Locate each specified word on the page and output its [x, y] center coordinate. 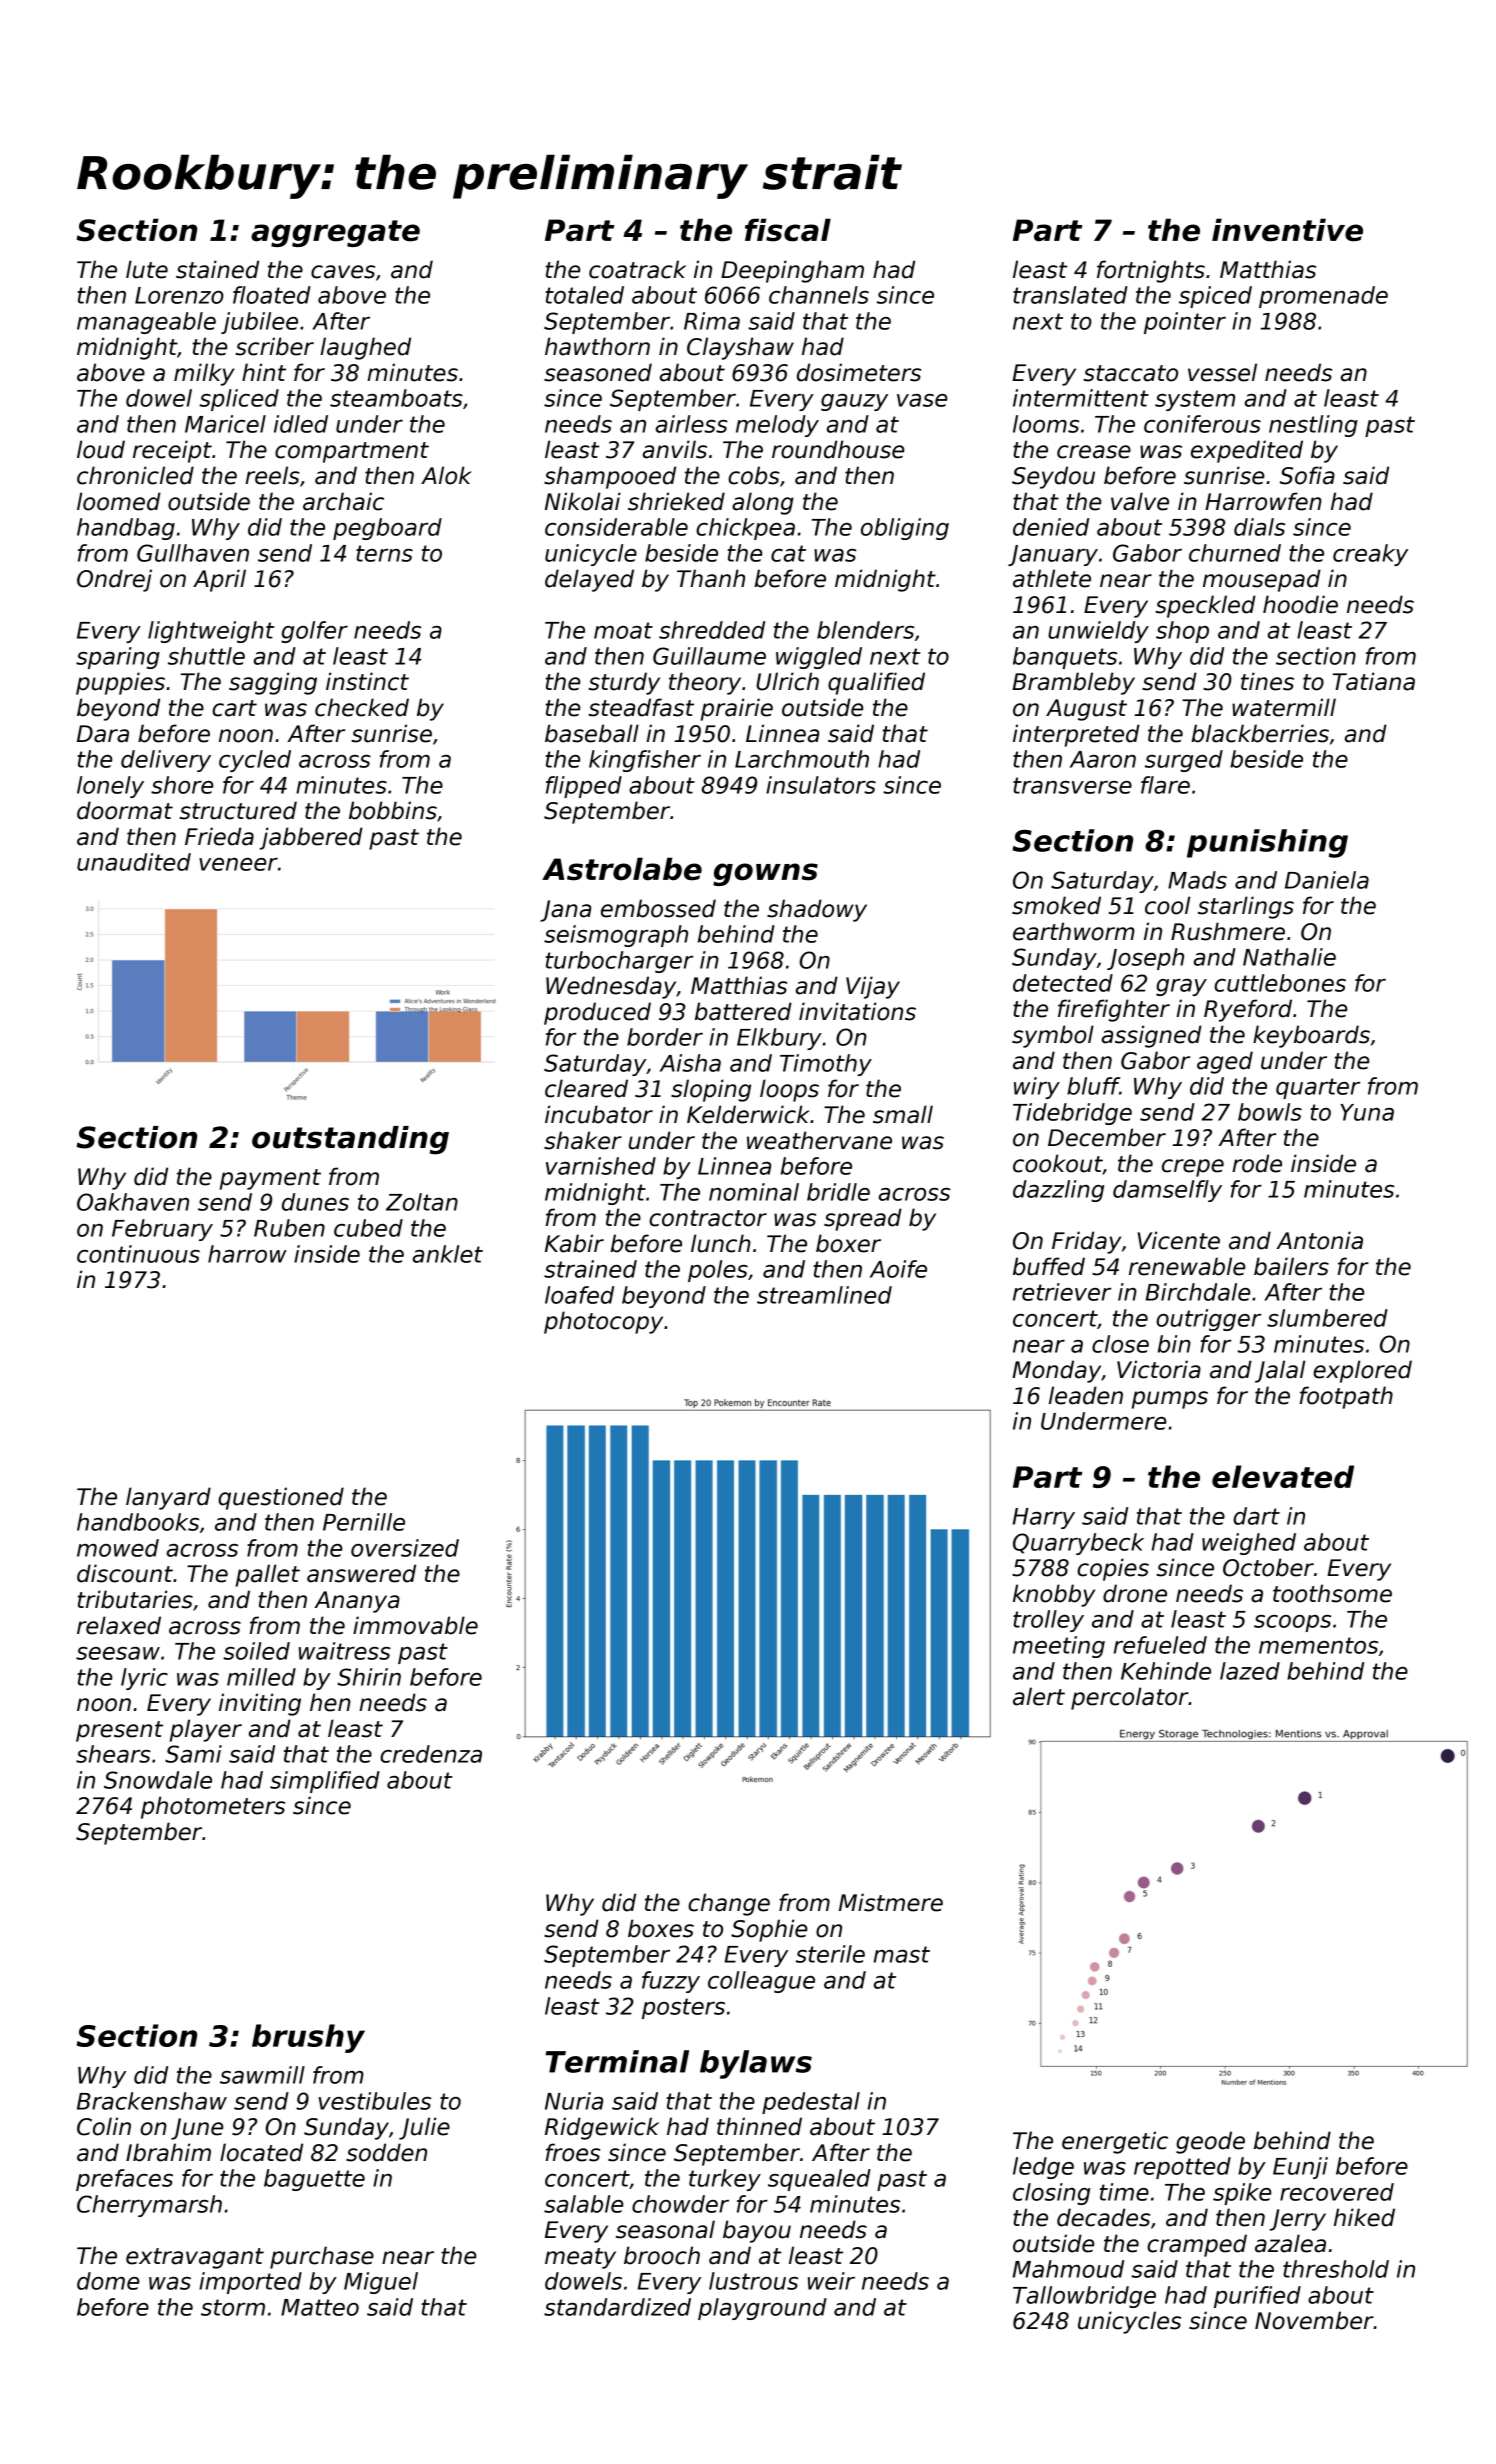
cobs [754, 475]
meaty [580, 2258]
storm [233, 2307]
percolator [1130, 1698]
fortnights [1151, 271]
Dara [103, 734]
